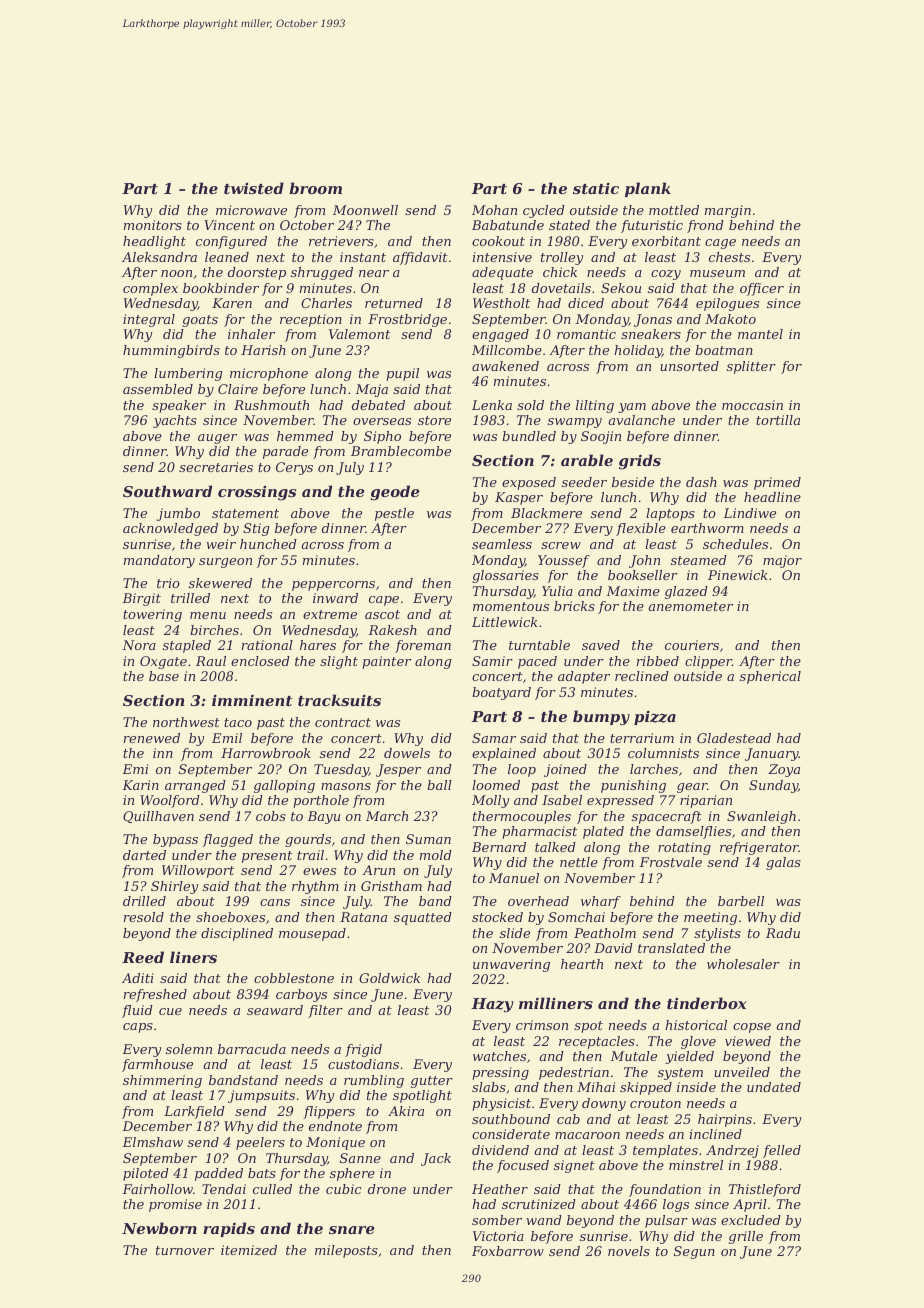  Describe the element at coordinates (561, 545) in the screenshot. I see `screw` at that location.
